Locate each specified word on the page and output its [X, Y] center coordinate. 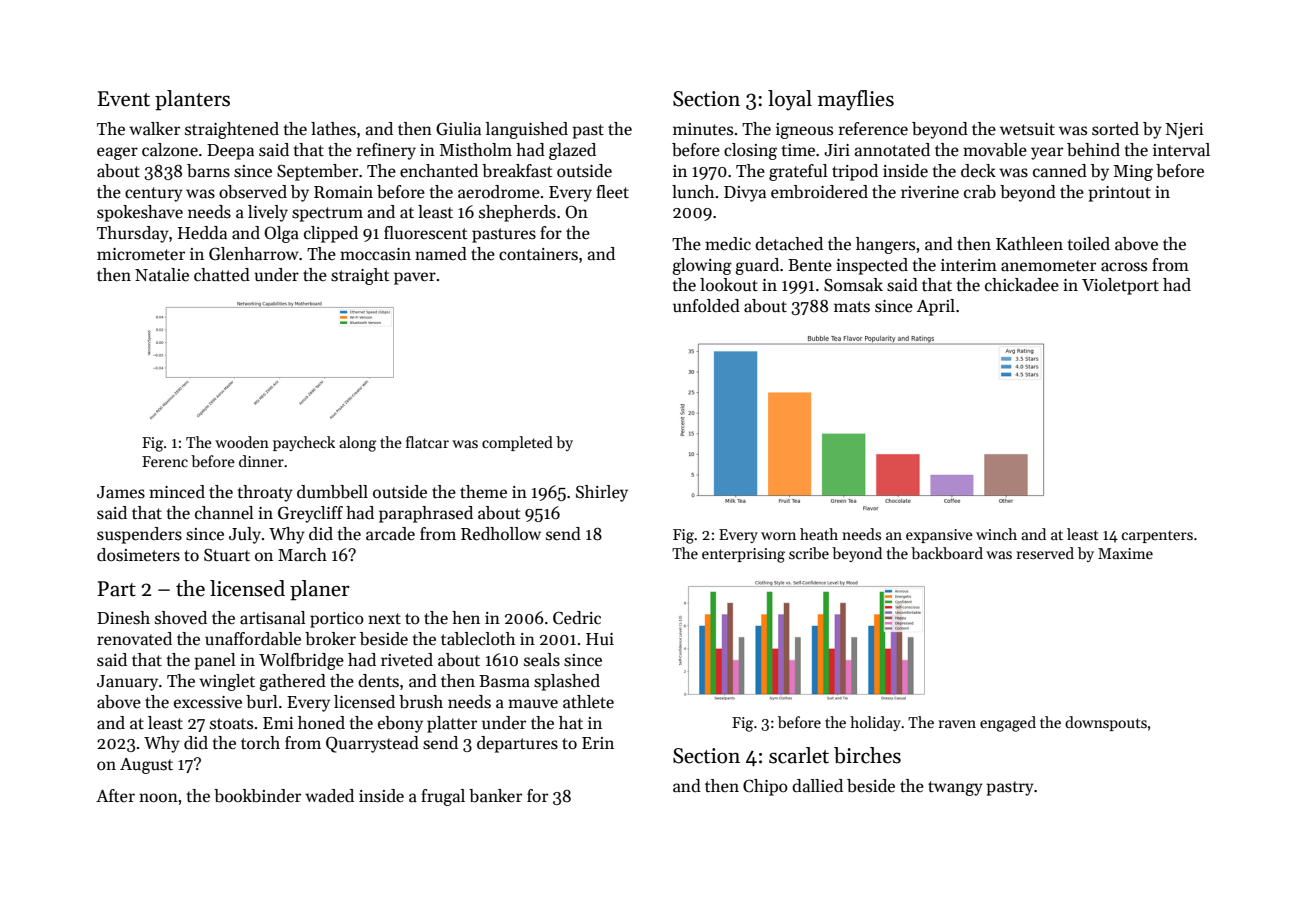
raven [957, 724]
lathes [333, 129]
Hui [600, 639]
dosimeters [138, 555]
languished [527, 130]
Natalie [162, 275]
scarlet [799, 755]
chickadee [1022, 285]
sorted [1115, 129]
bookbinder [257, 796]
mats [852, 307]
